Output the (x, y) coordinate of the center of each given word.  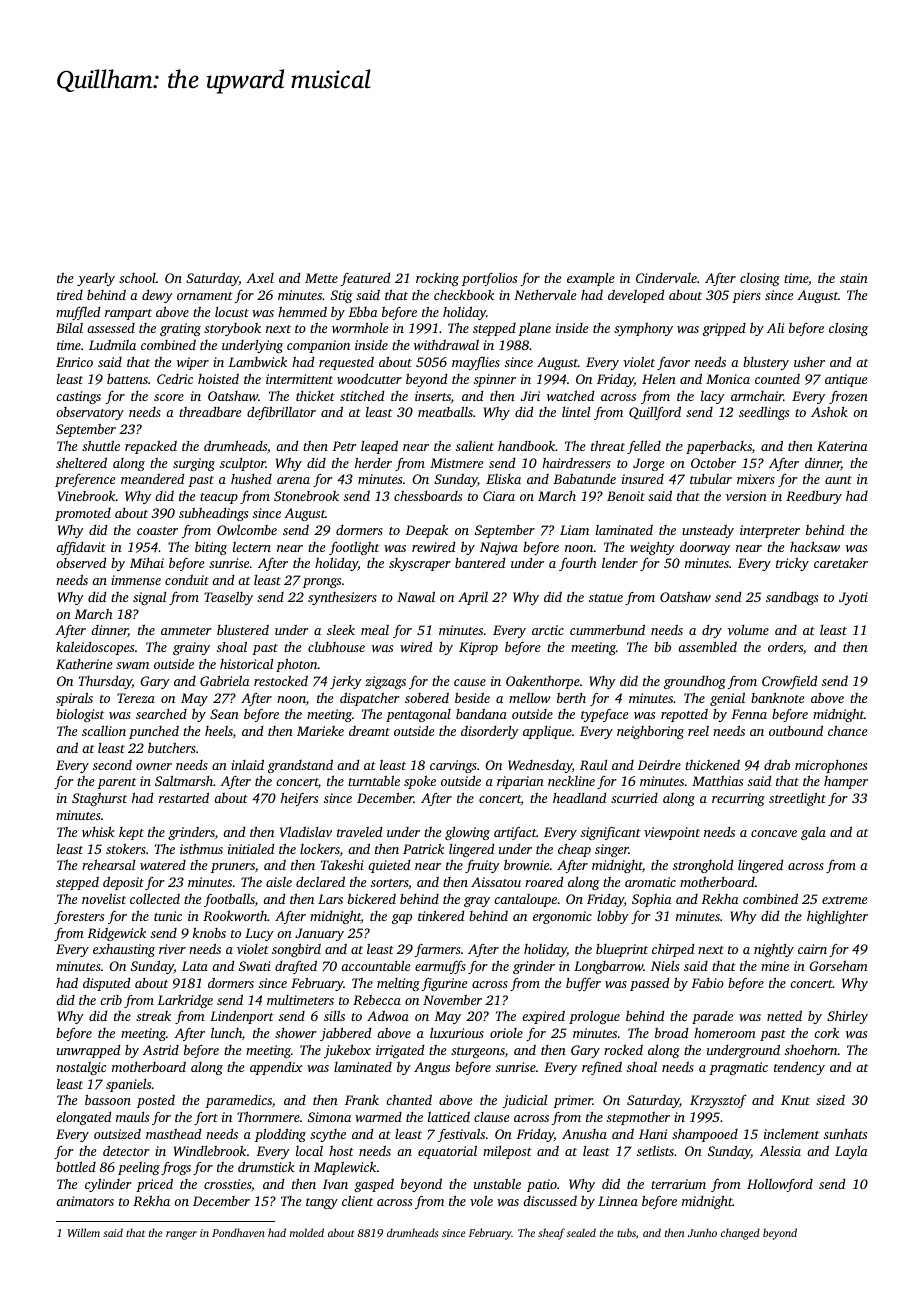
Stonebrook (306, 496)
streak (153, 1016)
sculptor (243, 464)
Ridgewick (116, 934)
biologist (80, 715)
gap (402, 919)
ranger (181, 1235)
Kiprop (478, 648)
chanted (409, 1099)
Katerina (842, 446)
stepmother (638, 1118)
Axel (260, 278)
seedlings (764, 413)
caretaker (841, 562)
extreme (845, 900)
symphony (643, 329)
